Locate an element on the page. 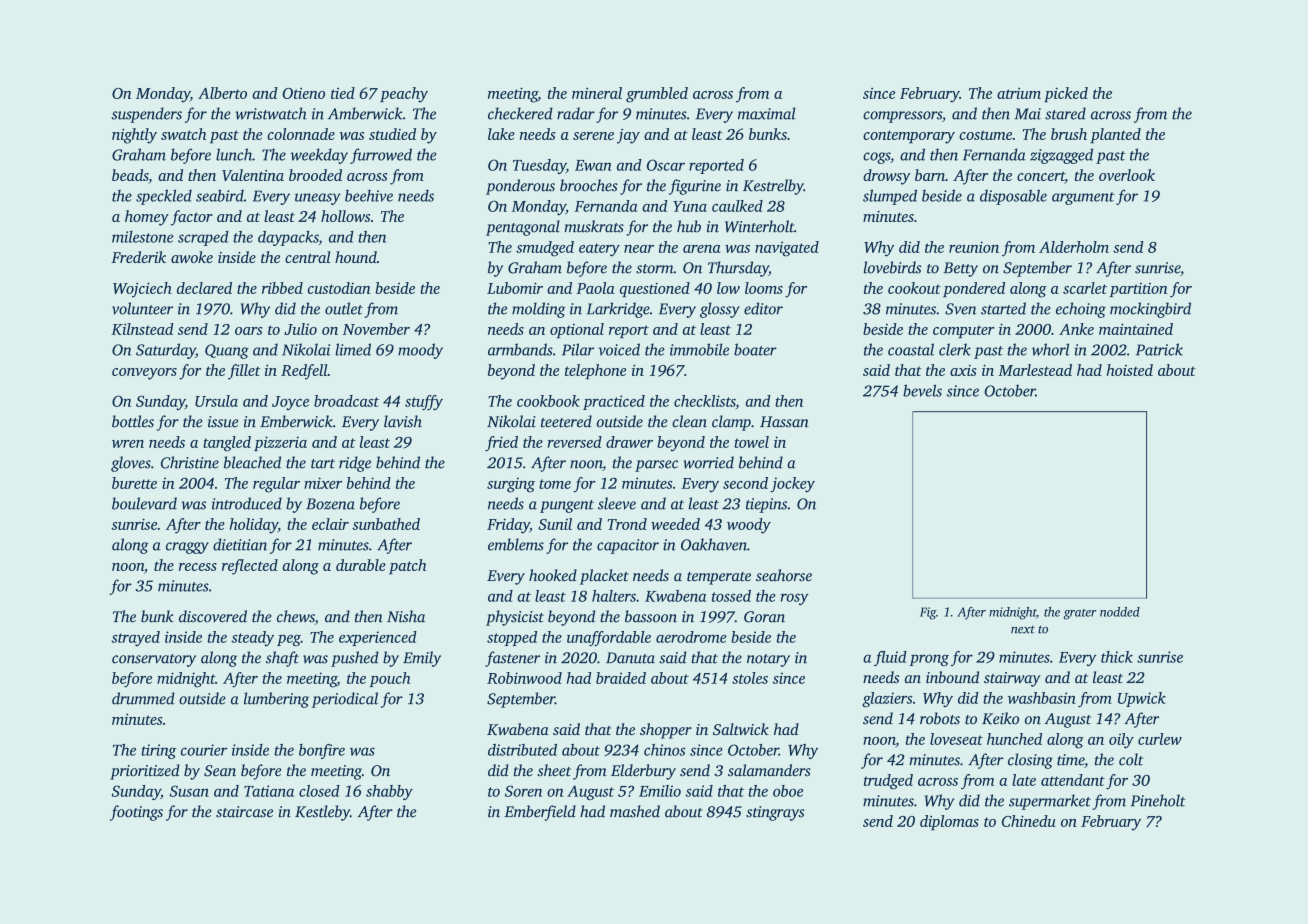  lunch is located at coordinates (234, 154).
